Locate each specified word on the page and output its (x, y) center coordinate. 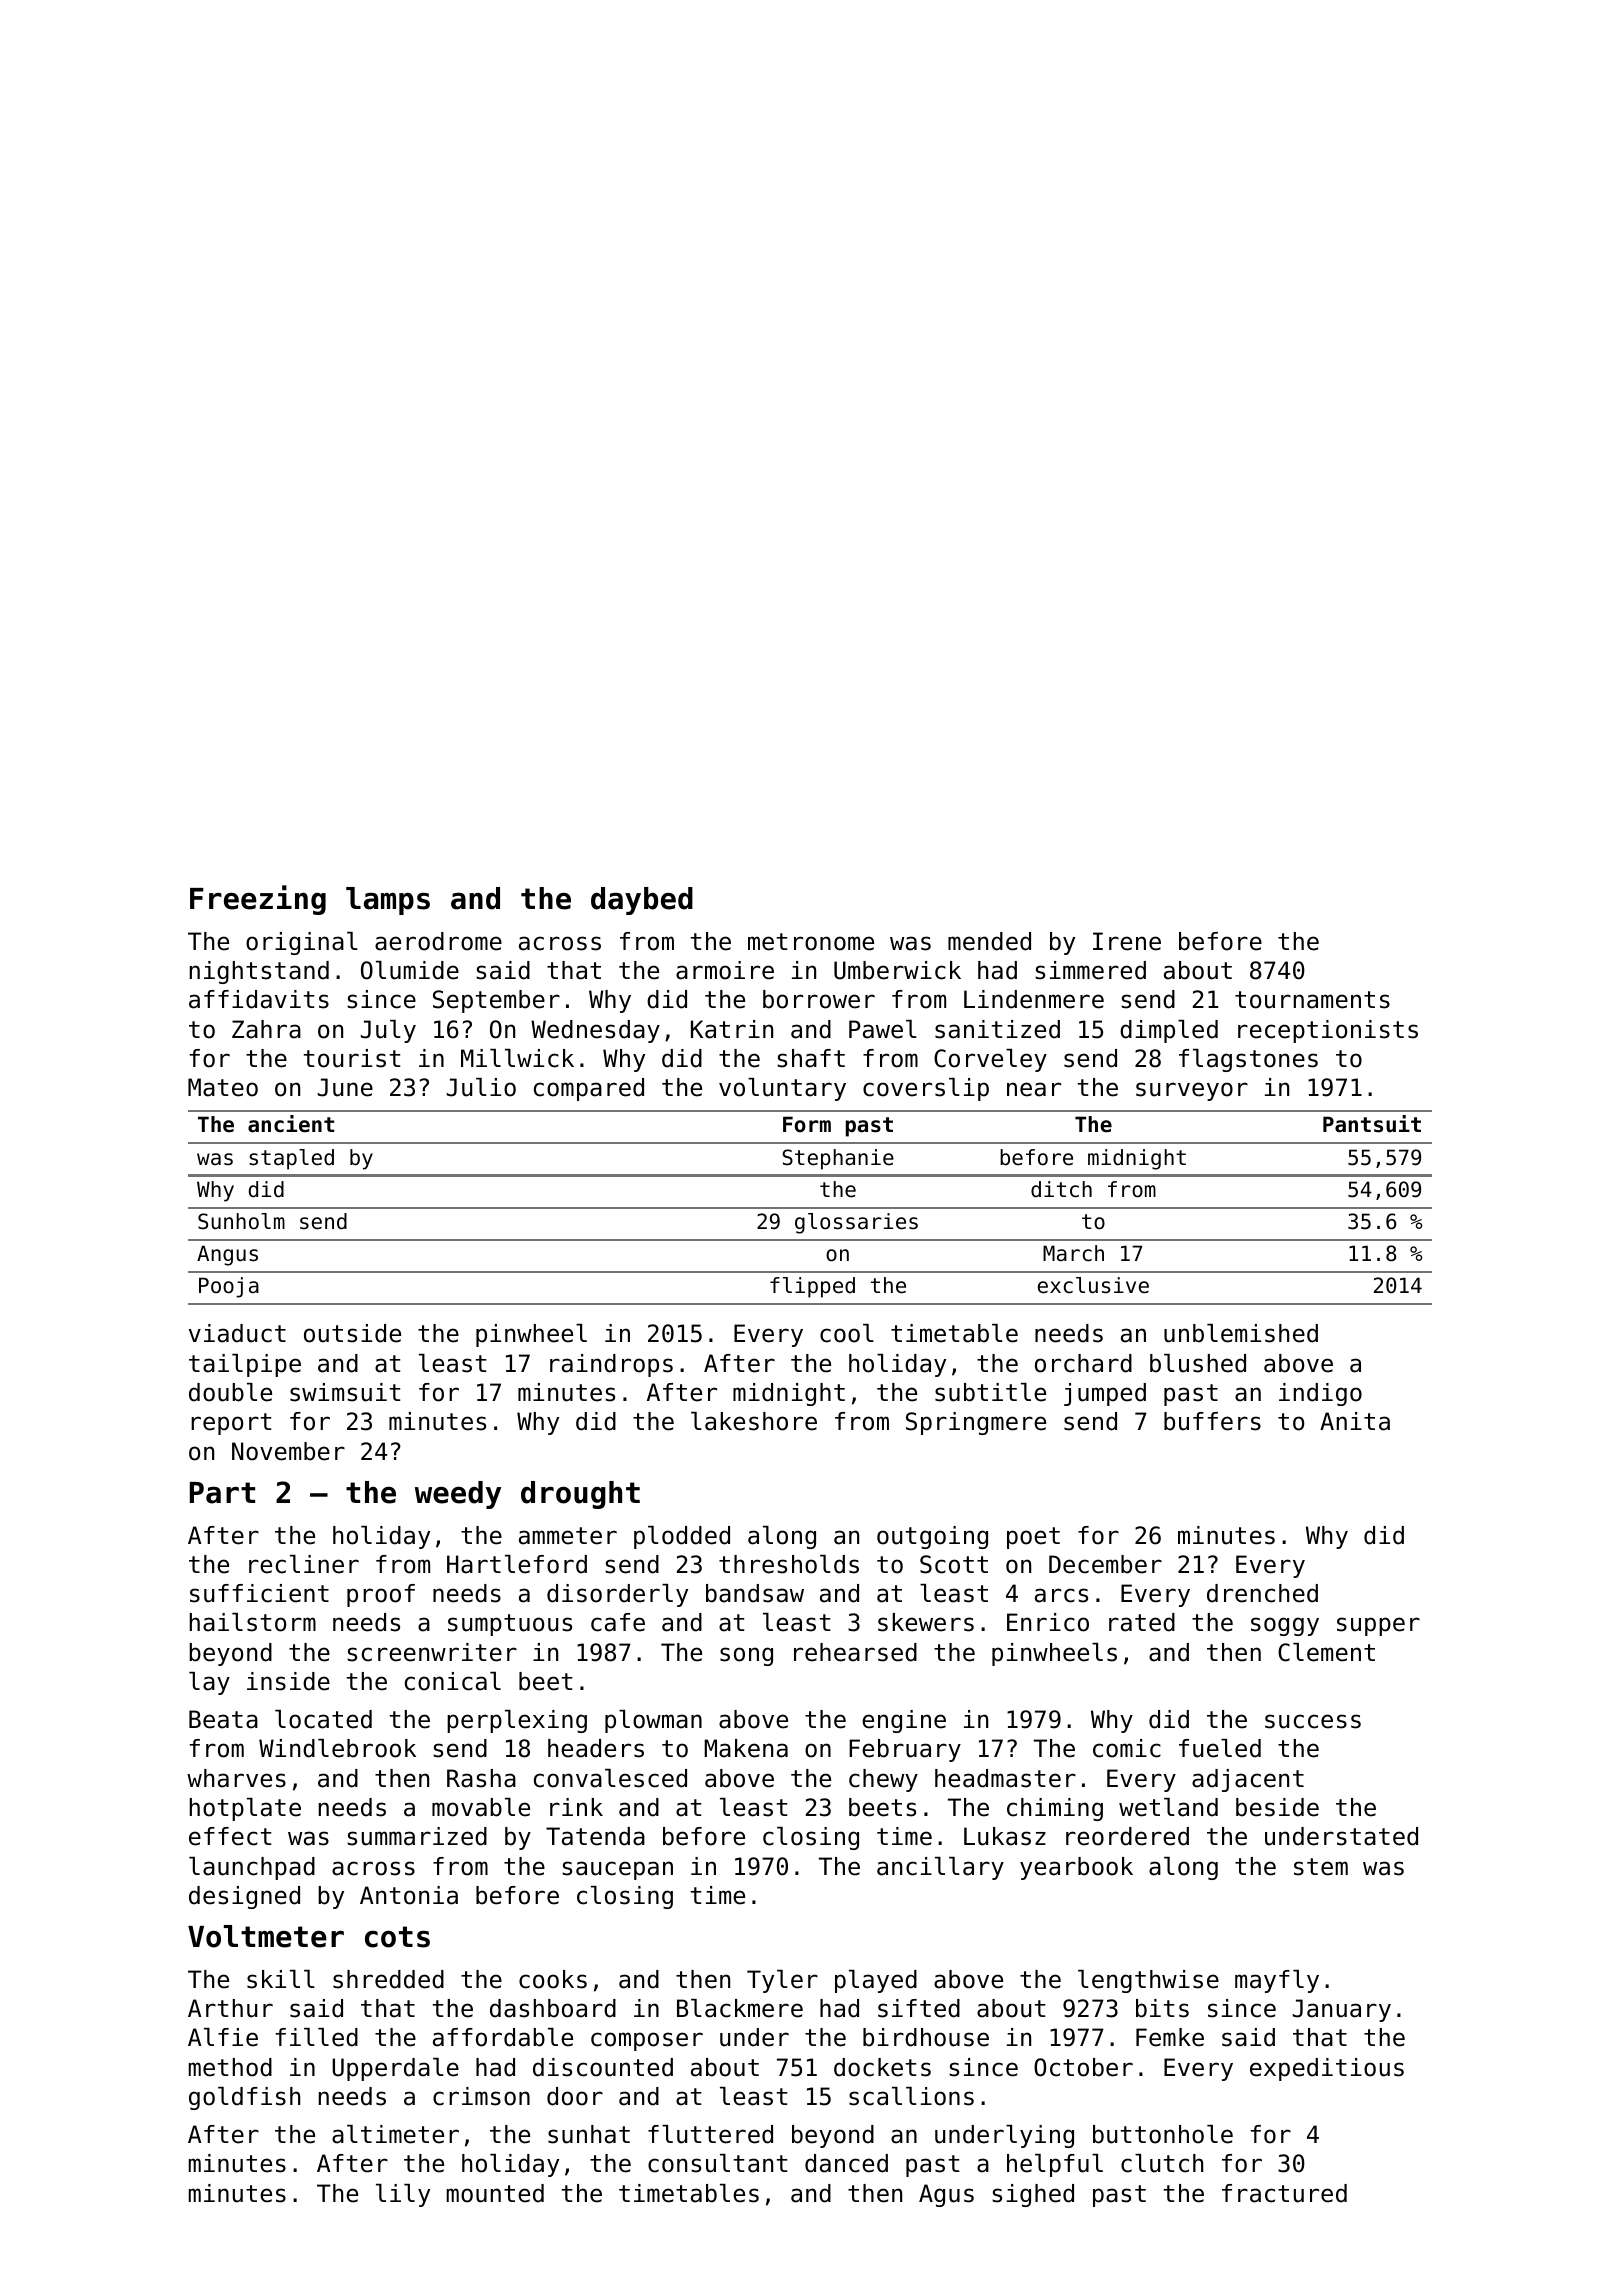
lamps (388, 901)
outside (352, 1333)
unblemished (1241, 1333)
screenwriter (432, 1652)
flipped (812, 1287)
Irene (1127, 941)
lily (403, 2195)
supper (1378, 1626)
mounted (495, 2193)
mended (989, 941)
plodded (682, 1537)
